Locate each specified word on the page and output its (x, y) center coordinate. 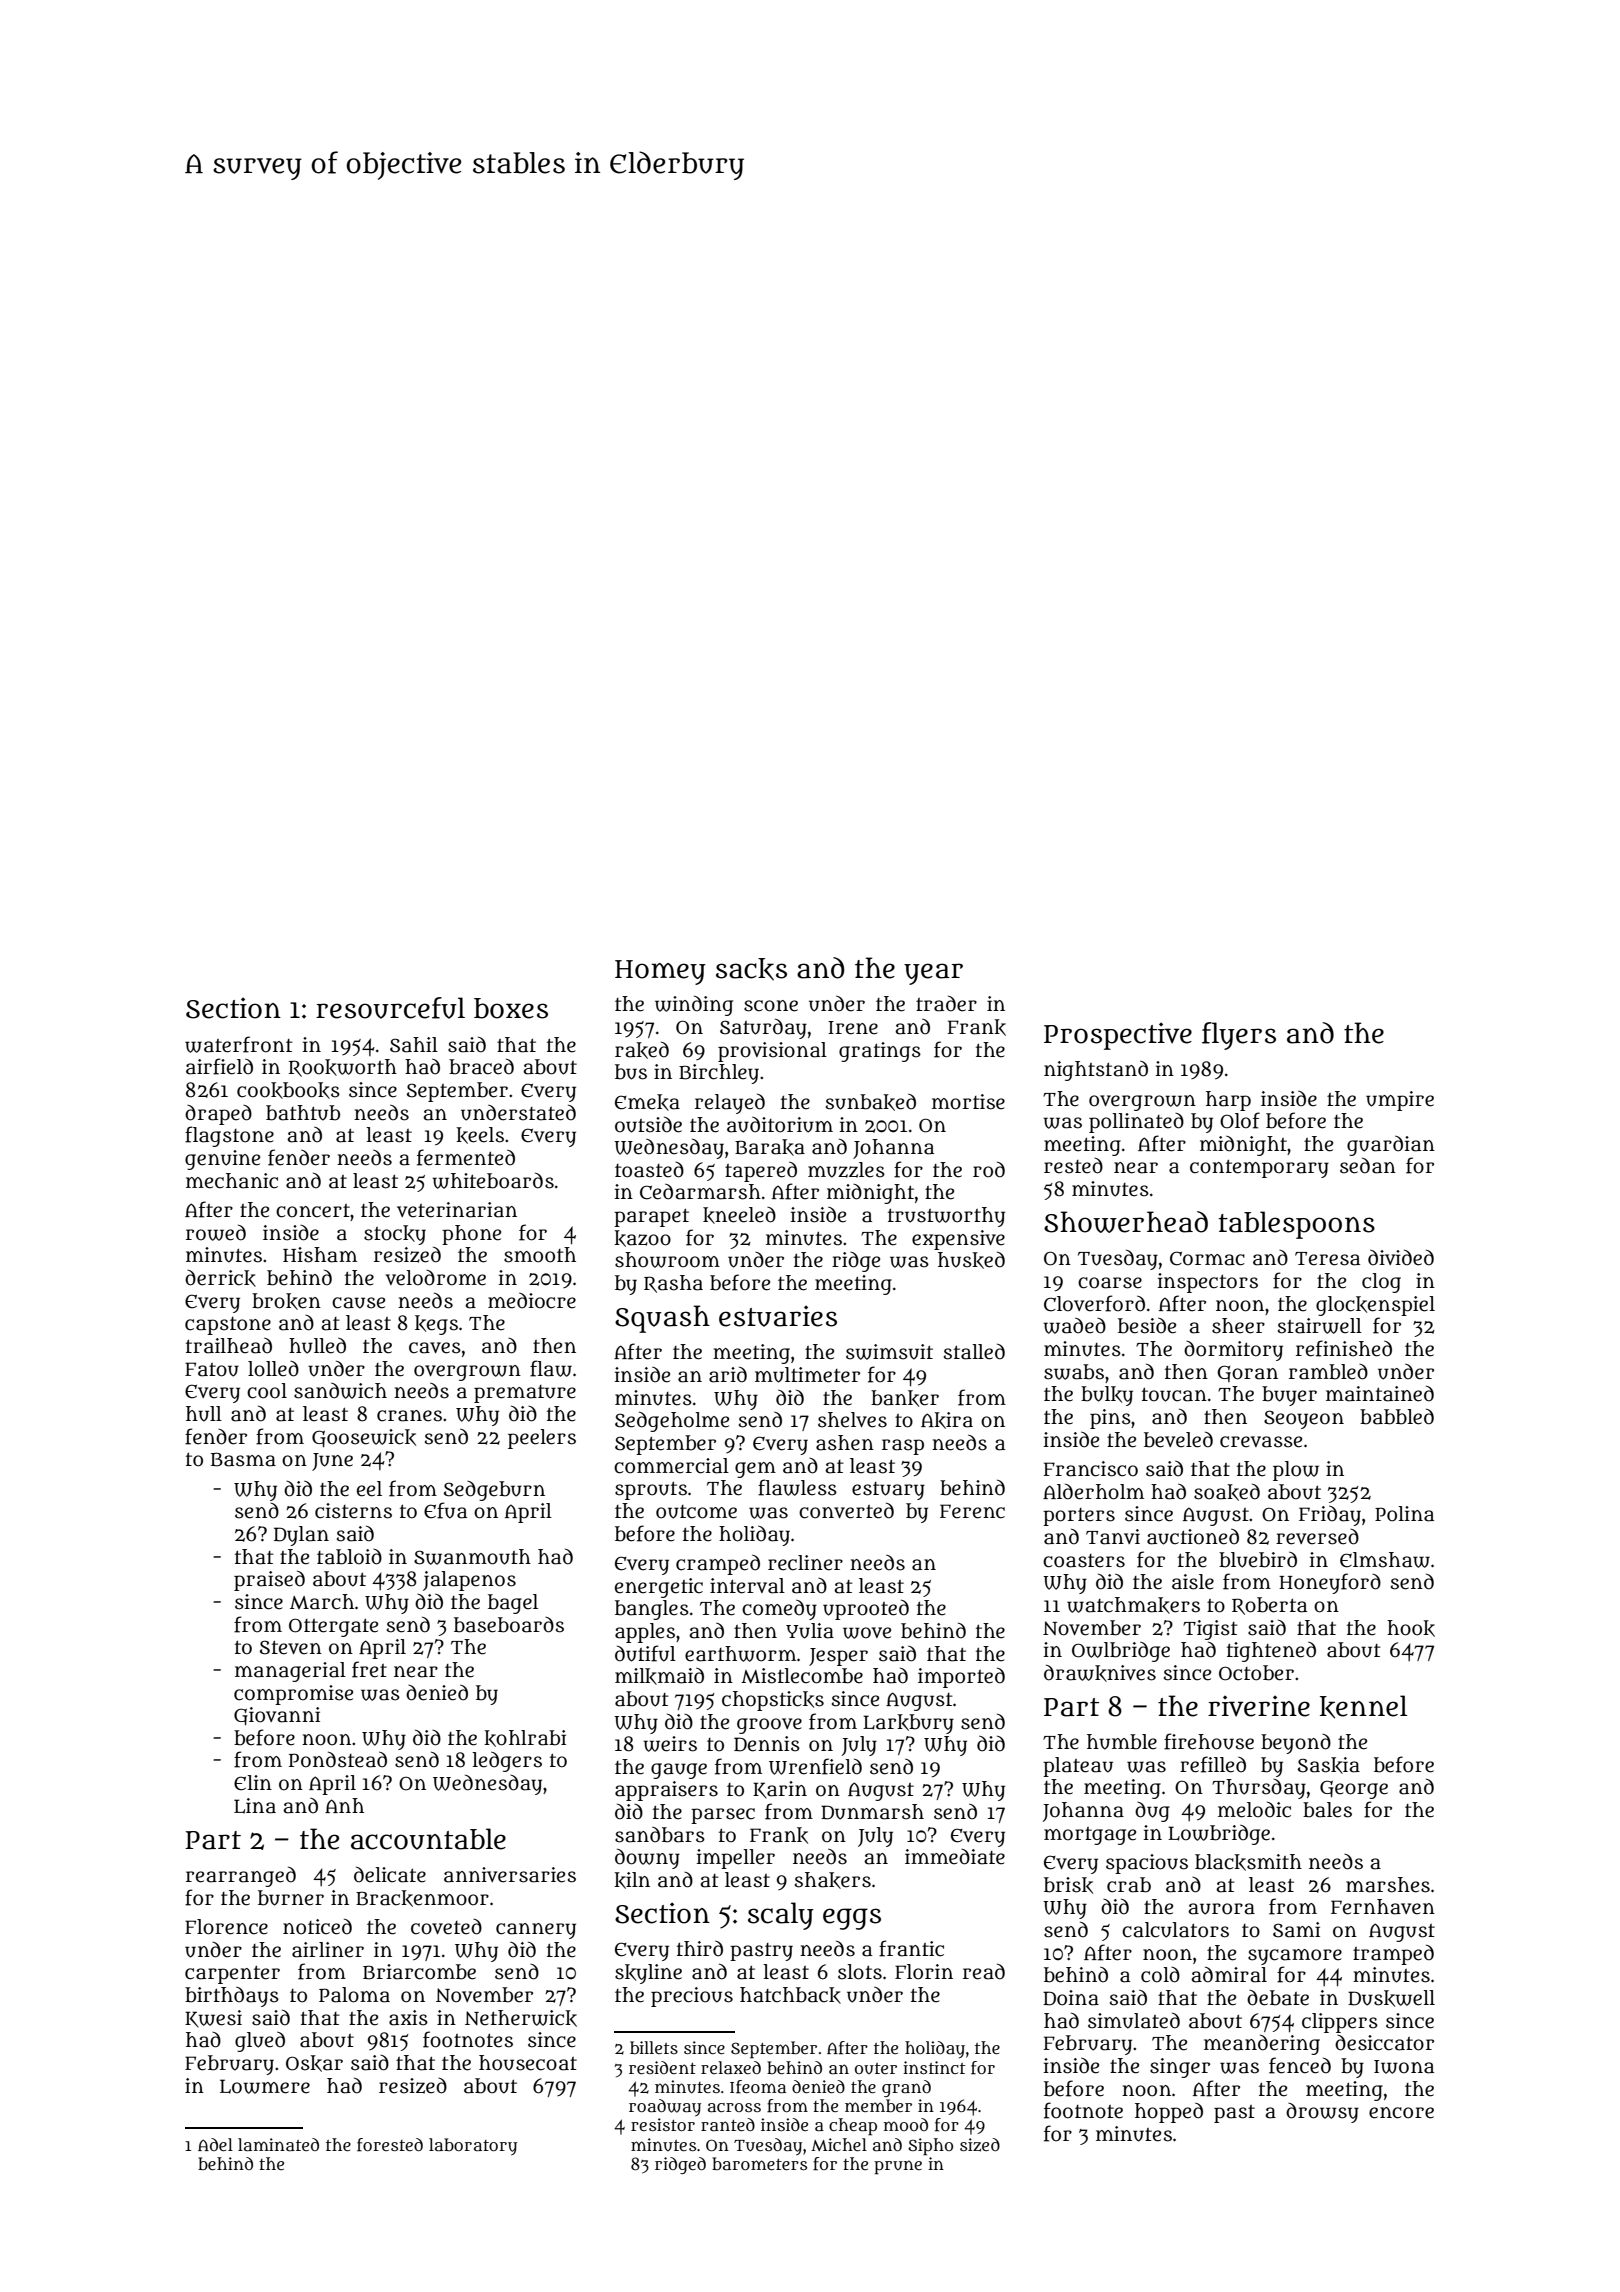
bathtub (303, 1113)
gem (755, 1470)
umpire (1400, 1101)
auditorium (780, 1125)
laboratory (473, 2146)
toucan (1174, 1395)
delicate (390, 1874)
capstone (228, 1326)
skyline (648, 1974)
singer (1180, 2068)
